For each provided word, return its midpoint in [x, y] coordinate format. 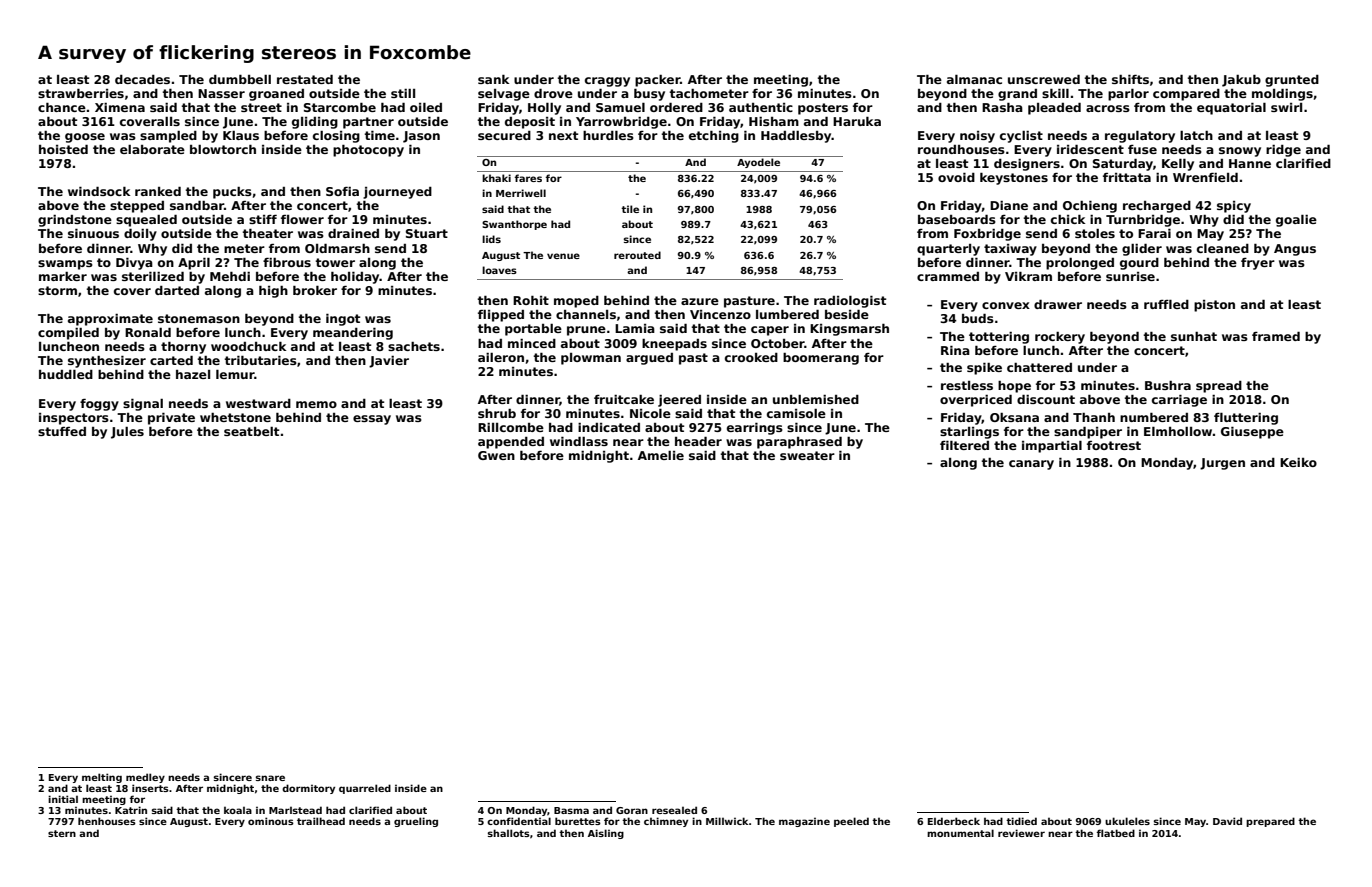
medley [145, 778]
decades [142, 79]
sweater [807, 455]
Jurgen [1222, 464]
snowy [1240, 152]
